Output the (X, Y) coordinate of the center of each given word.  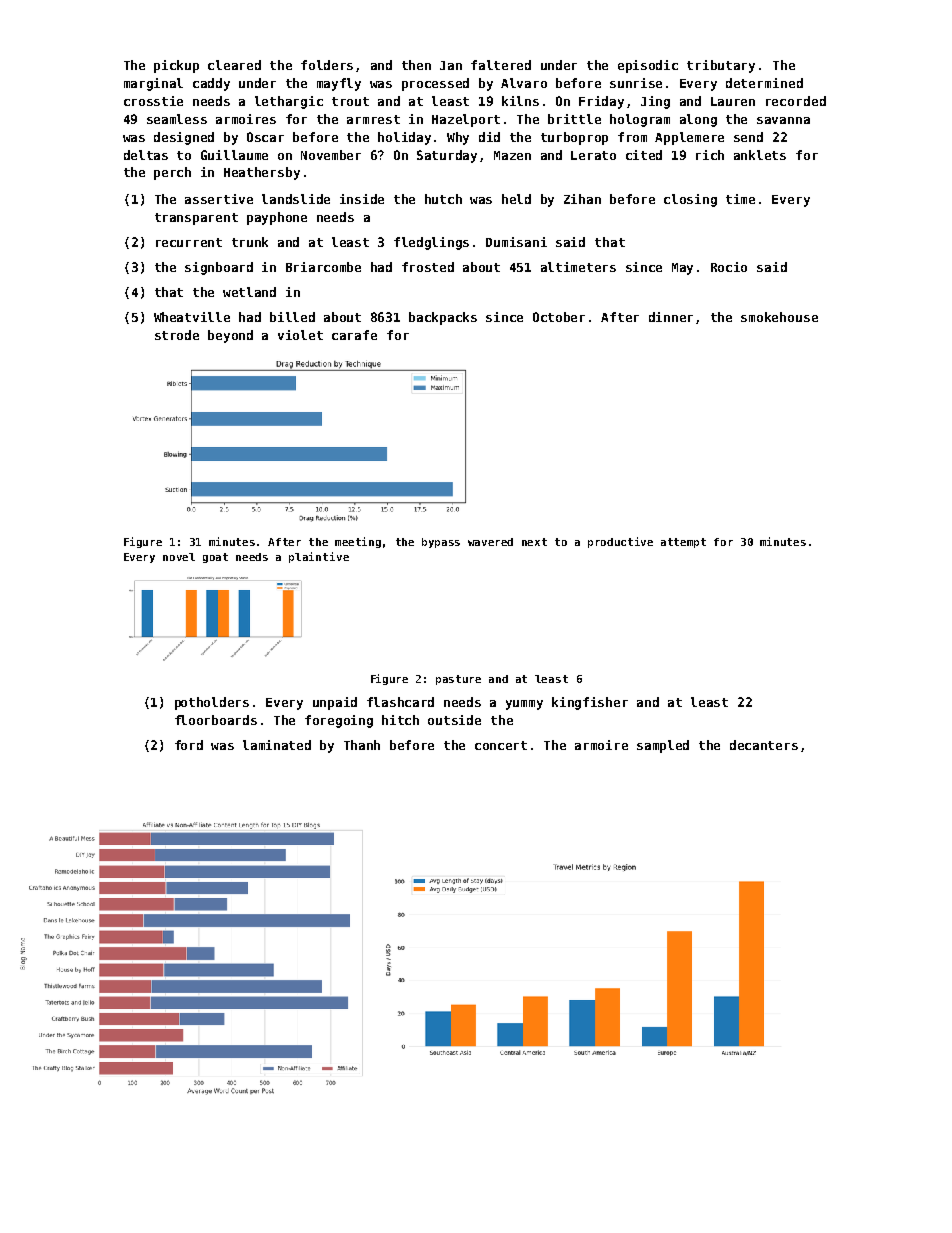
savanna (783, 120)
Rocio (729, 267)
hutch (443, 199)
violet (300, 335)
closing (690, 200)
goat (215, 558)
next (534, 542)
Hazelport (466, 120)
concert (501, 745)
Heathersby (262, 173)
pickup (176, 66)
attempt (683, 543)
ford (189, 745)
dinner (671, 317)
